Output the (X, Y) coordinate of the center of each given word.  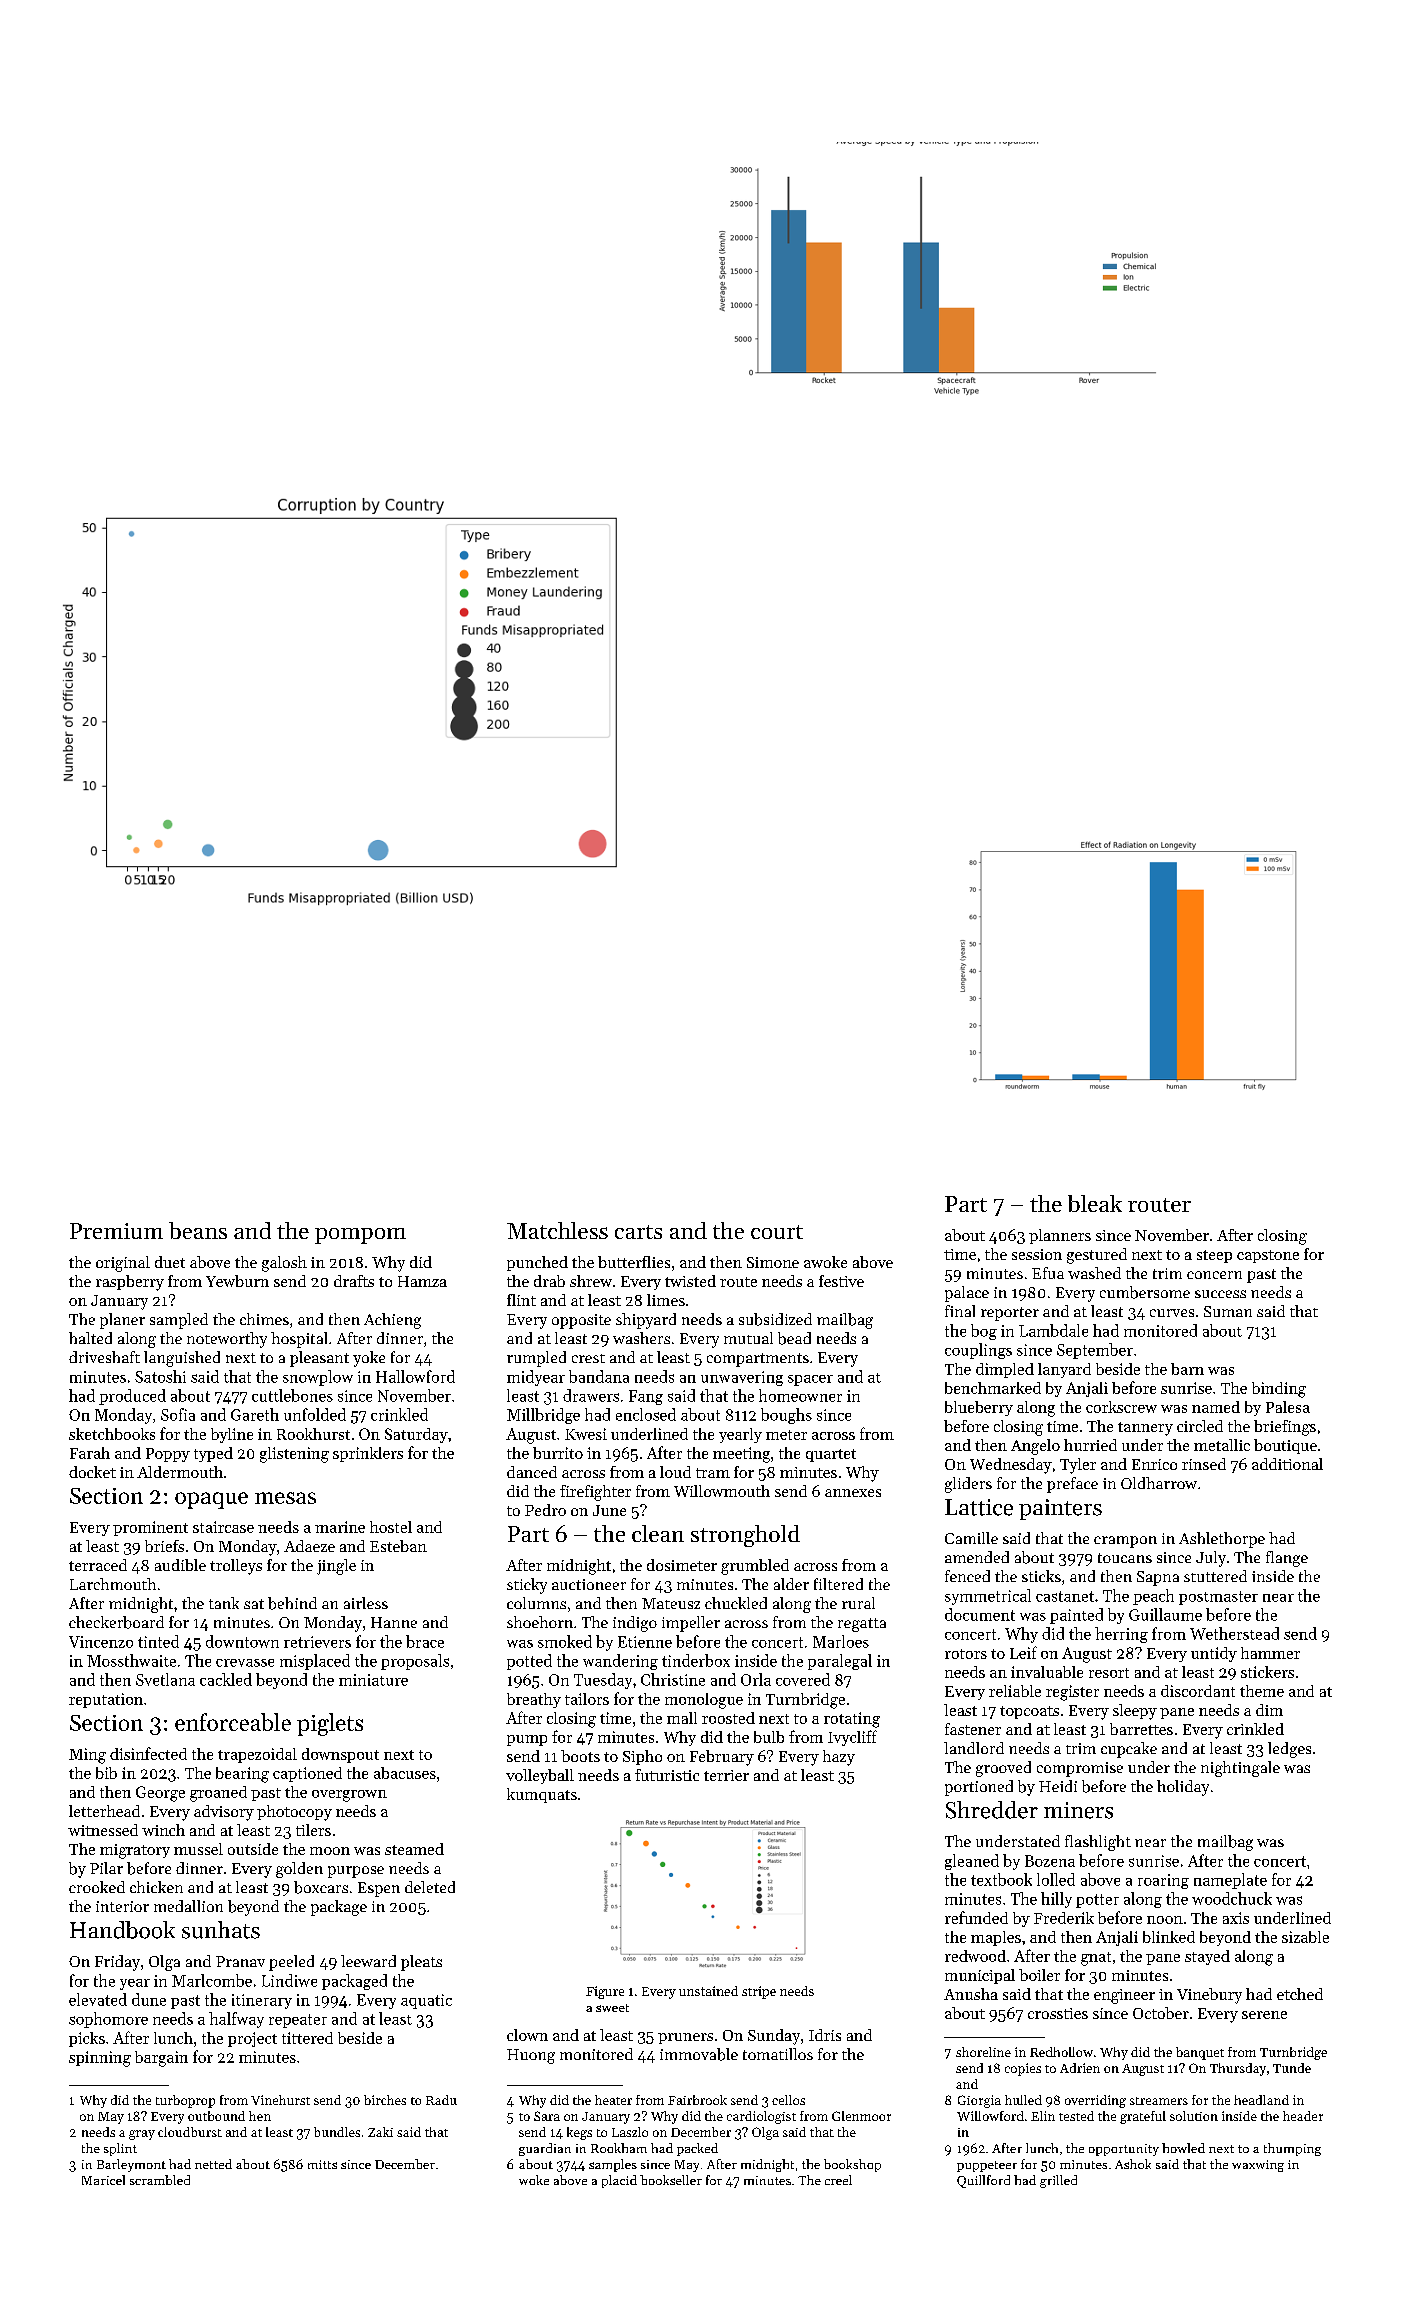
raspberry (130, 1283)
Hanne (394, 1622)
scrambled (160, 2180)
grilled (1058, 2181)
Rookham (619, 2148)
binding (1279, 1390)
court (777, 1232)
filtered (838, 1584)
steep (1214, 1256)
